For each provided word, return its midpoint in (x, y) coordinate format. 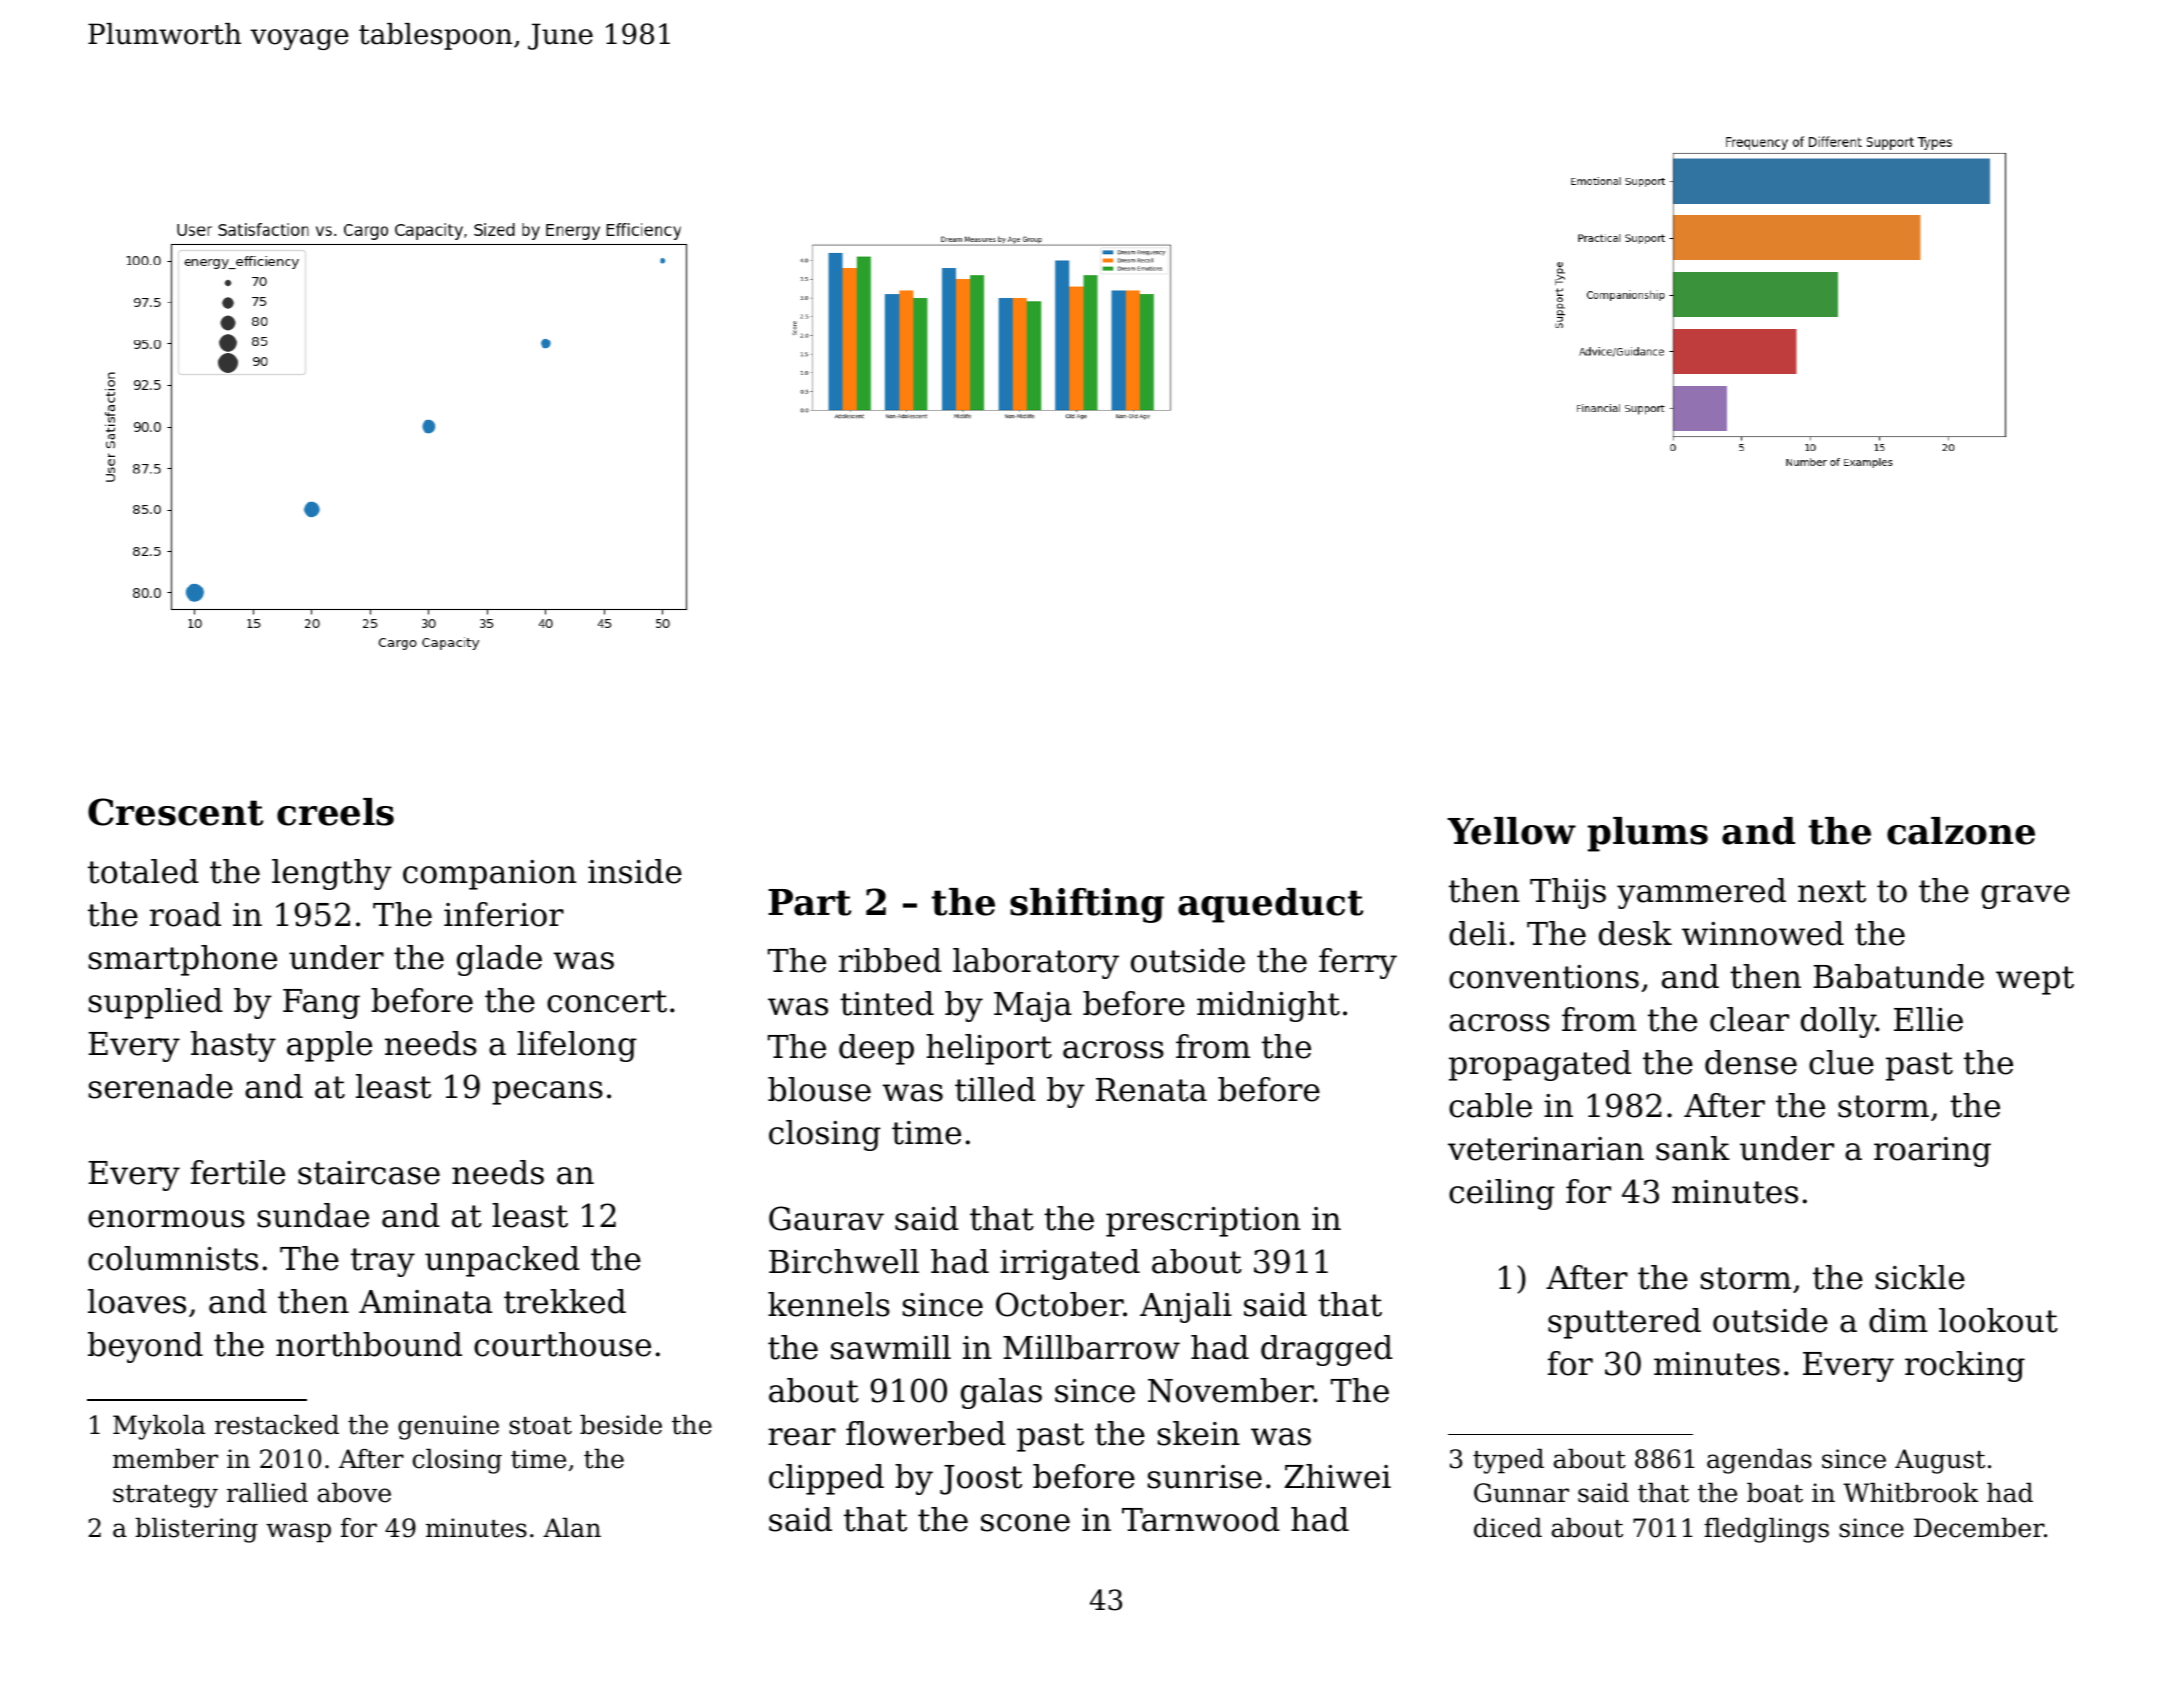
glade (499, 960)
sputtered (1624, 1323)
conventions (1544, 977)
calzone (1961, 831)
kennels (829, 1304)
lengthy (332, 874)
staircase (369, 1173)
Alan (572, 1528)
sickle (1920, 1277)
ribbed (890, 960)
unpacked (502, 1261)
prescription (1203, 1222)
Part (809, 902)
